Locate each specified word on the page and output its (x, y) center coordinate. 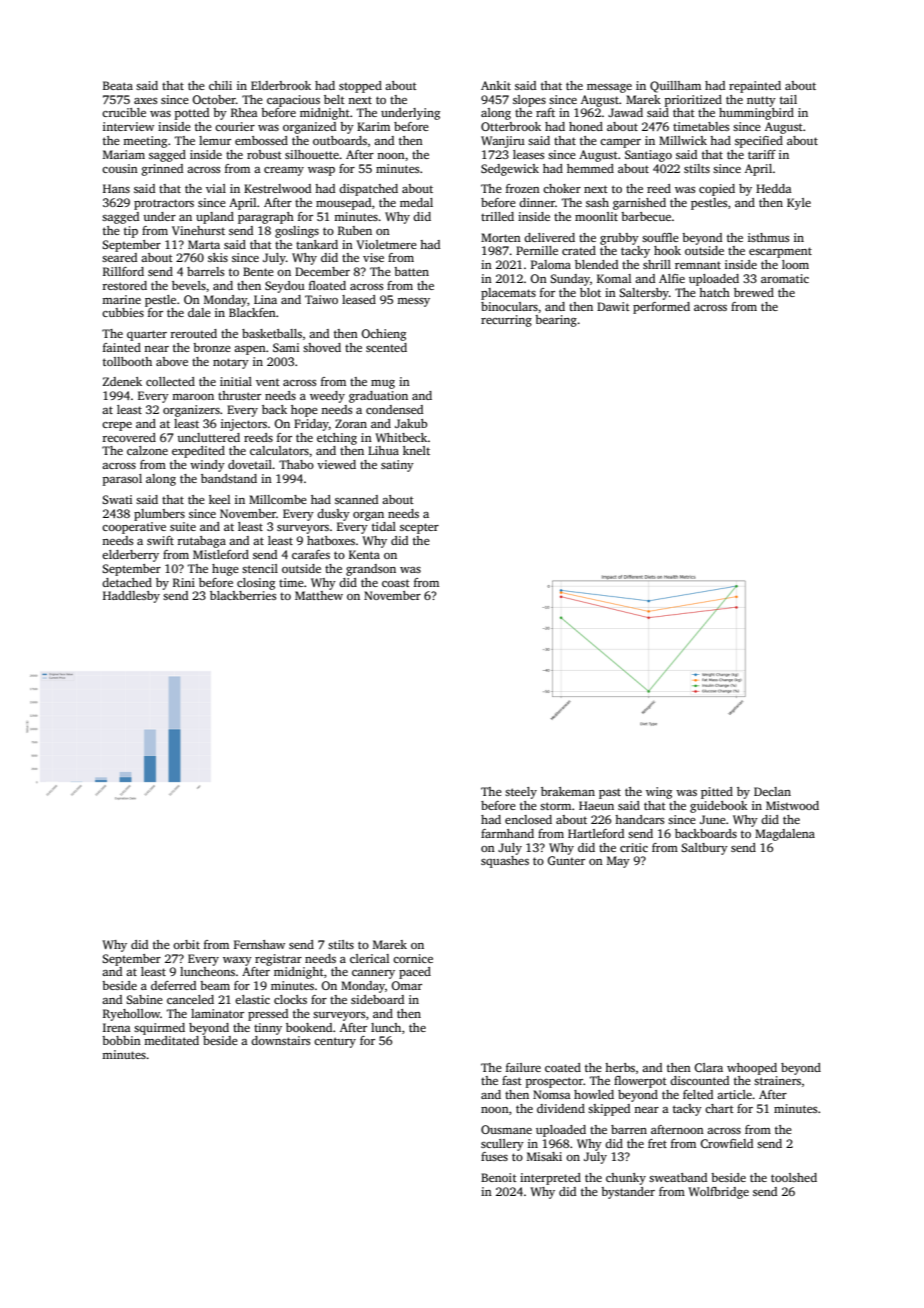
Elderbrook (281, 85)
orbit (186, 944)
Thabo (296, 464)
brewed (754, 292)
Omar (406, 985)
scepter (419, 528)
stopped (360, 87)
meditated (171, 1040)
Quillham (675, 87)
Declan (772, 791)
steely (521, 793)
